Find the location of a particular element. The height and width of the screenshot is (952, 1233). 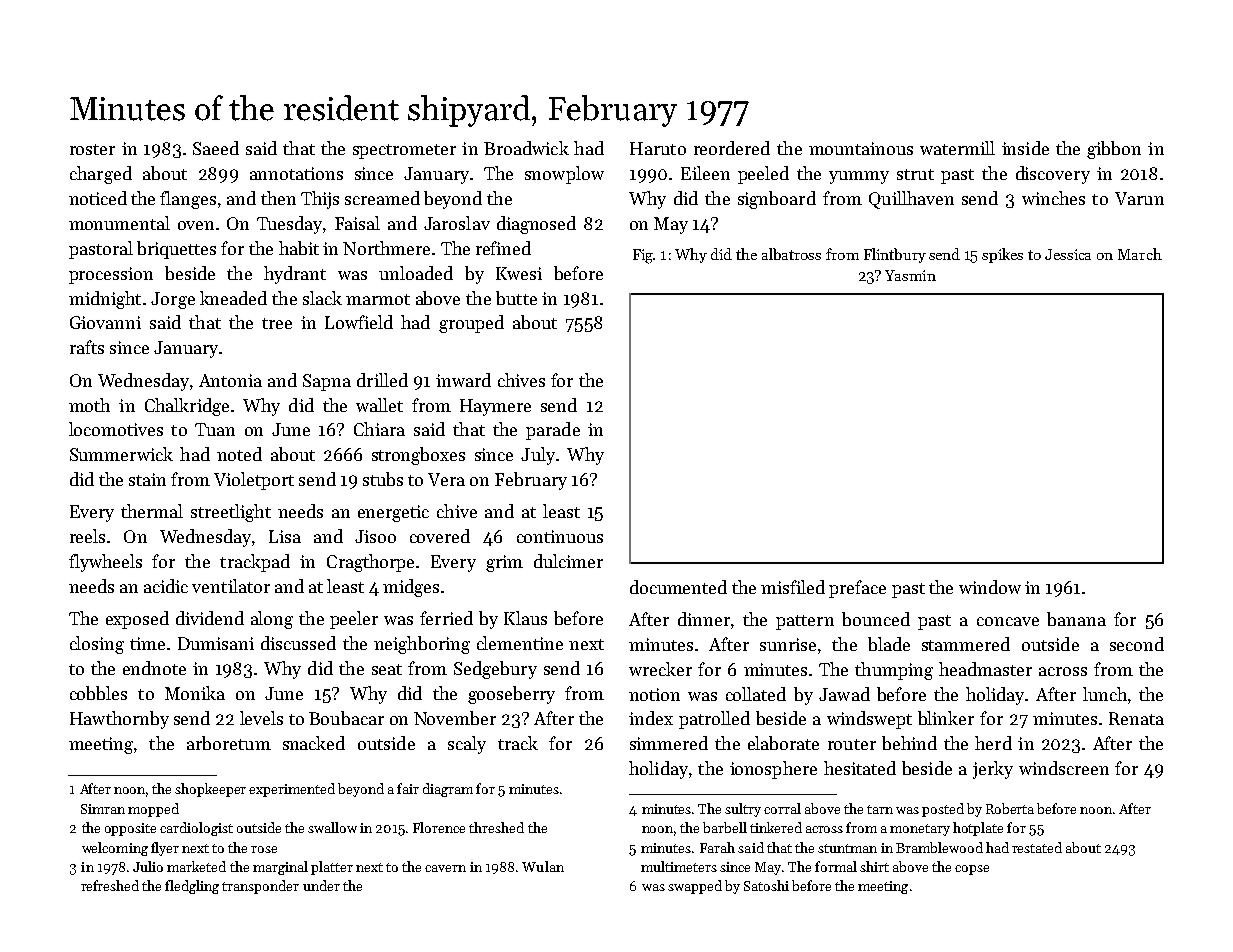

Violetport is located at coordinates (254, 481).
